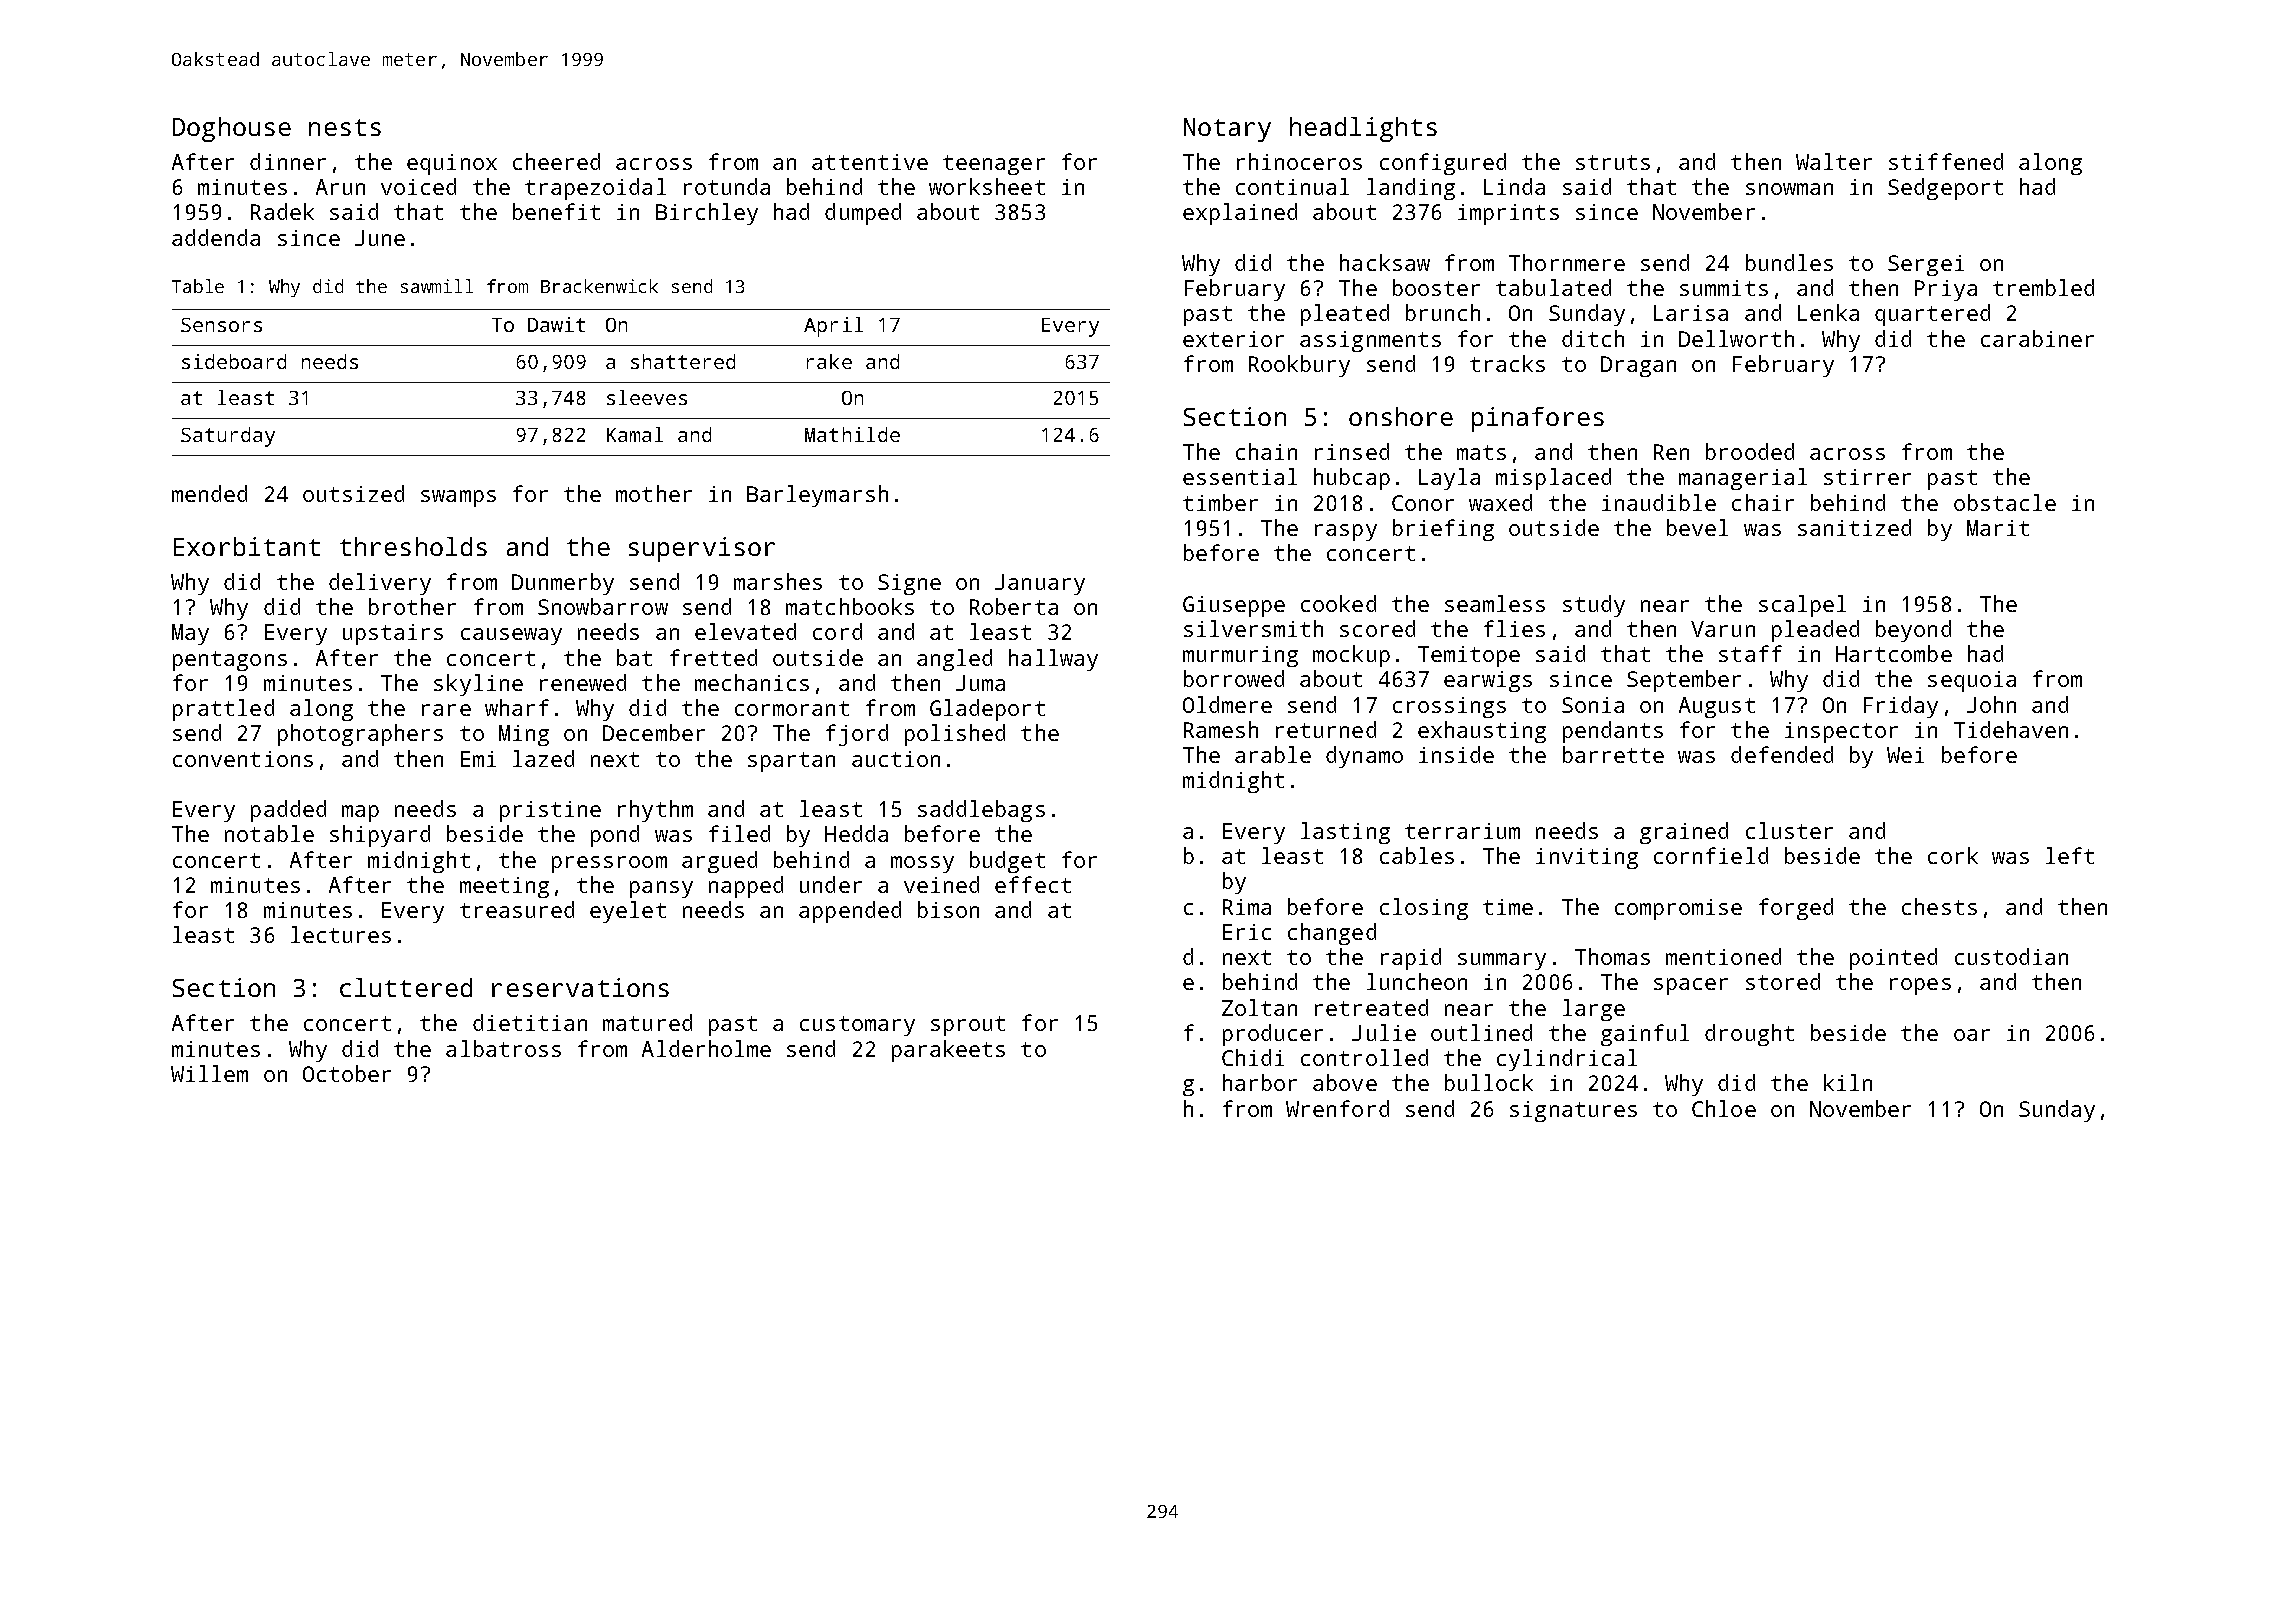 This image has height=1620, width=2292. What do you see at coordinates (1736, 338) in the image?
I see `Dellworth` at bounding box center [1736, 338].
